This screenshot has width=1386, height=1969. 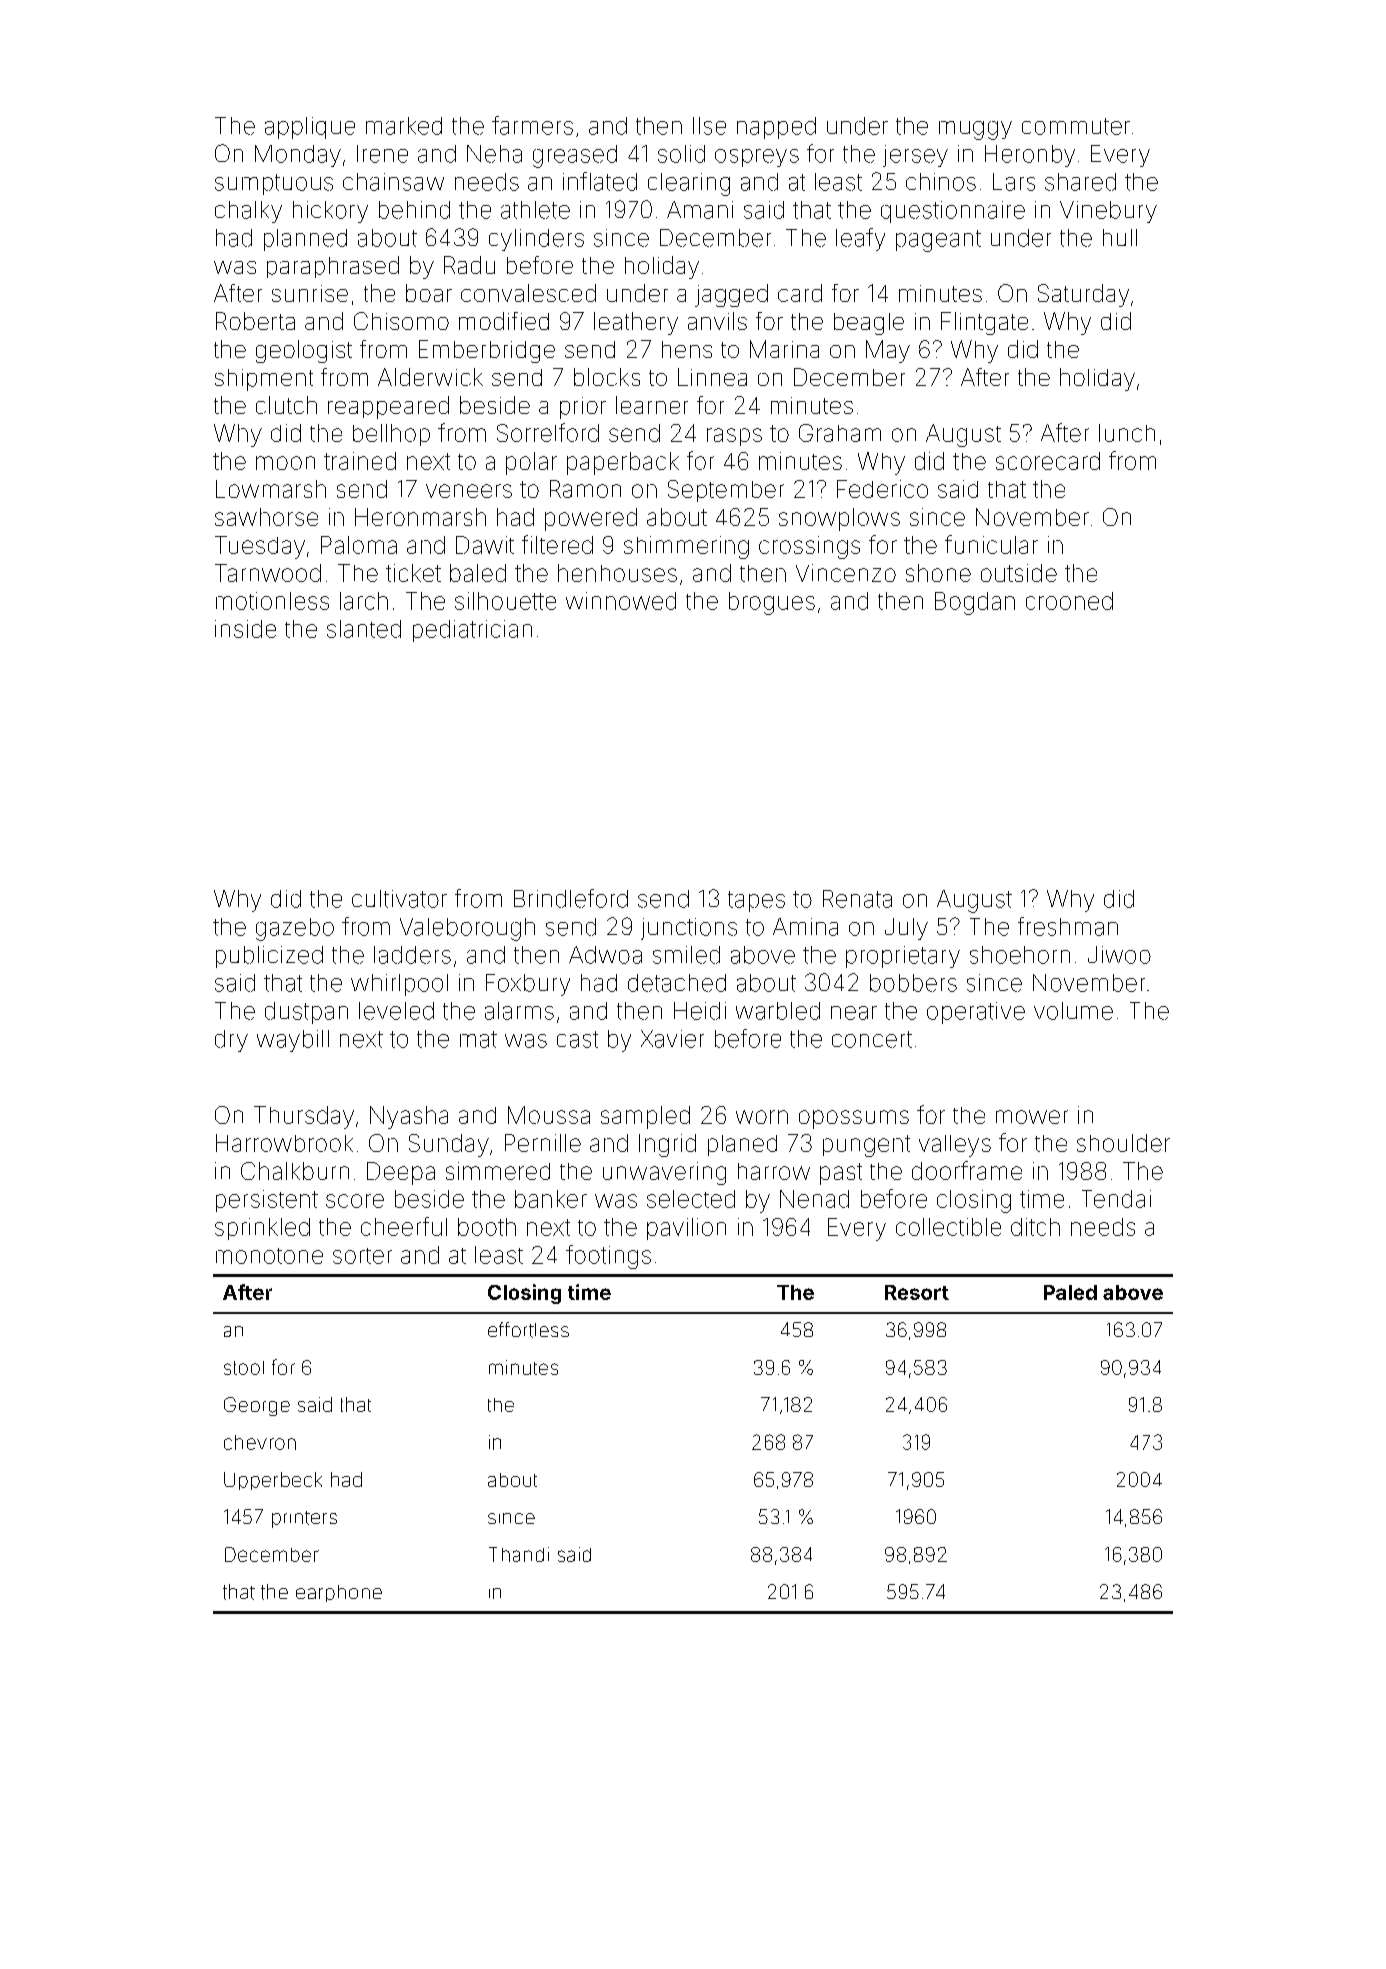 What do you see at coordinates (382, 154) in the screenshot?
I see `Irene` at bounding box center [382, 154].
